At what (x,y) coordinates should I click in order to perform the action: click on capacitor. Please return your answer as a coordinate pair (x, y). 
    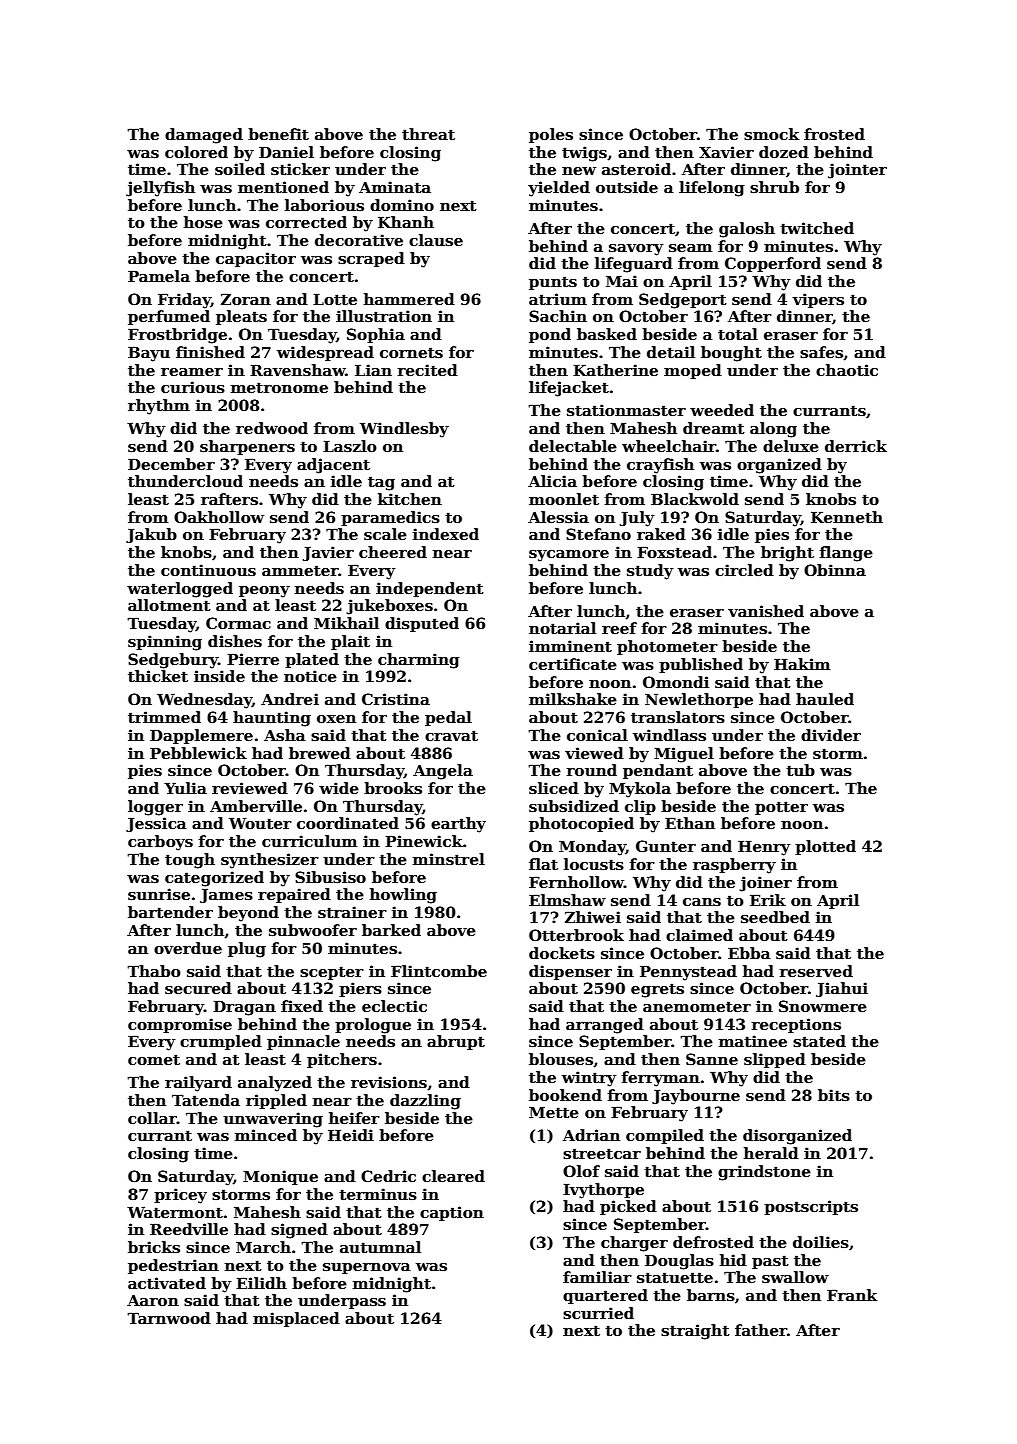
    Looking at the image, I should click on (256, 259).
